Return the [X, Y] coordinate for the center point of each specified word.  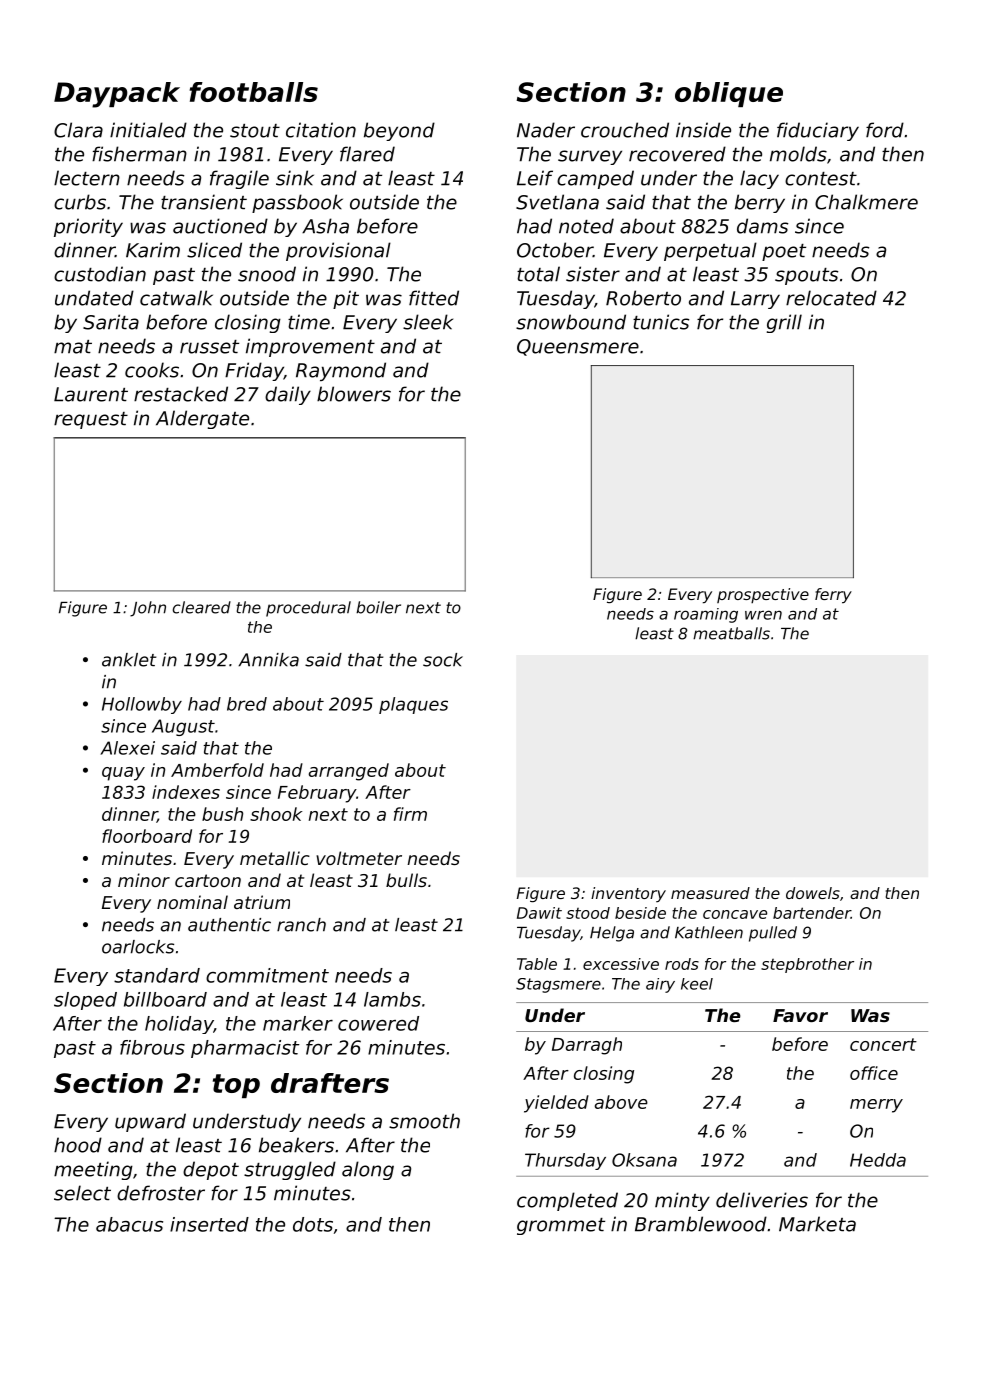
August [183, 727]
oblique [729, 94]
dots [313, 1224]
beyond [399, 131]
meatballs [731, 633]
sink [295, 178]
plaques [413, 705]
